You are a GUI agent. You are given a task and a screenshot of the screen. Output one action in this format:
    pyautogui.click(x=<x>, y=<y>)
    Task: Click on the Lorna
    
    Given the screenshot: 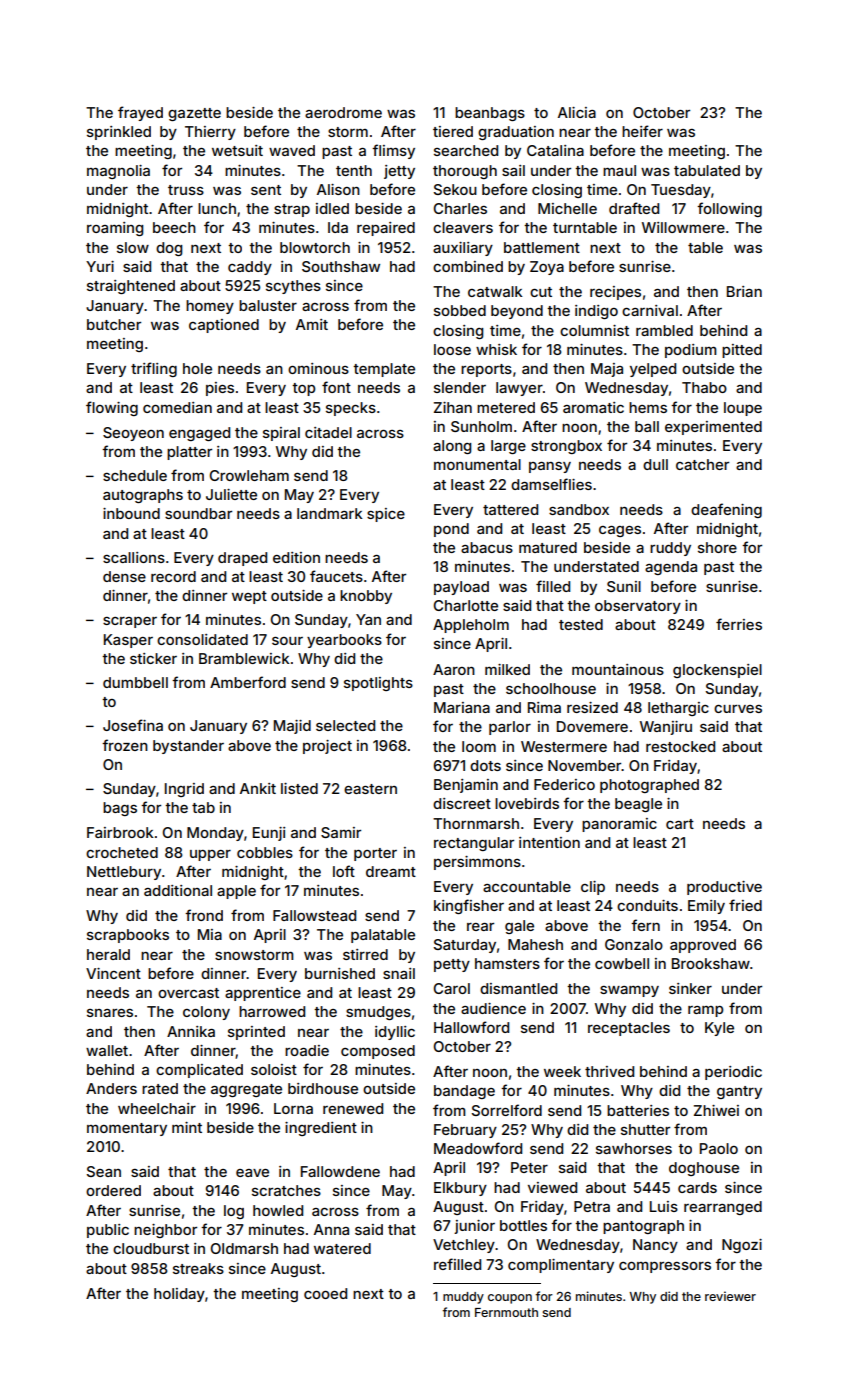 What is the action you would take?
    pyautogui.click(x=293, y=1108)
